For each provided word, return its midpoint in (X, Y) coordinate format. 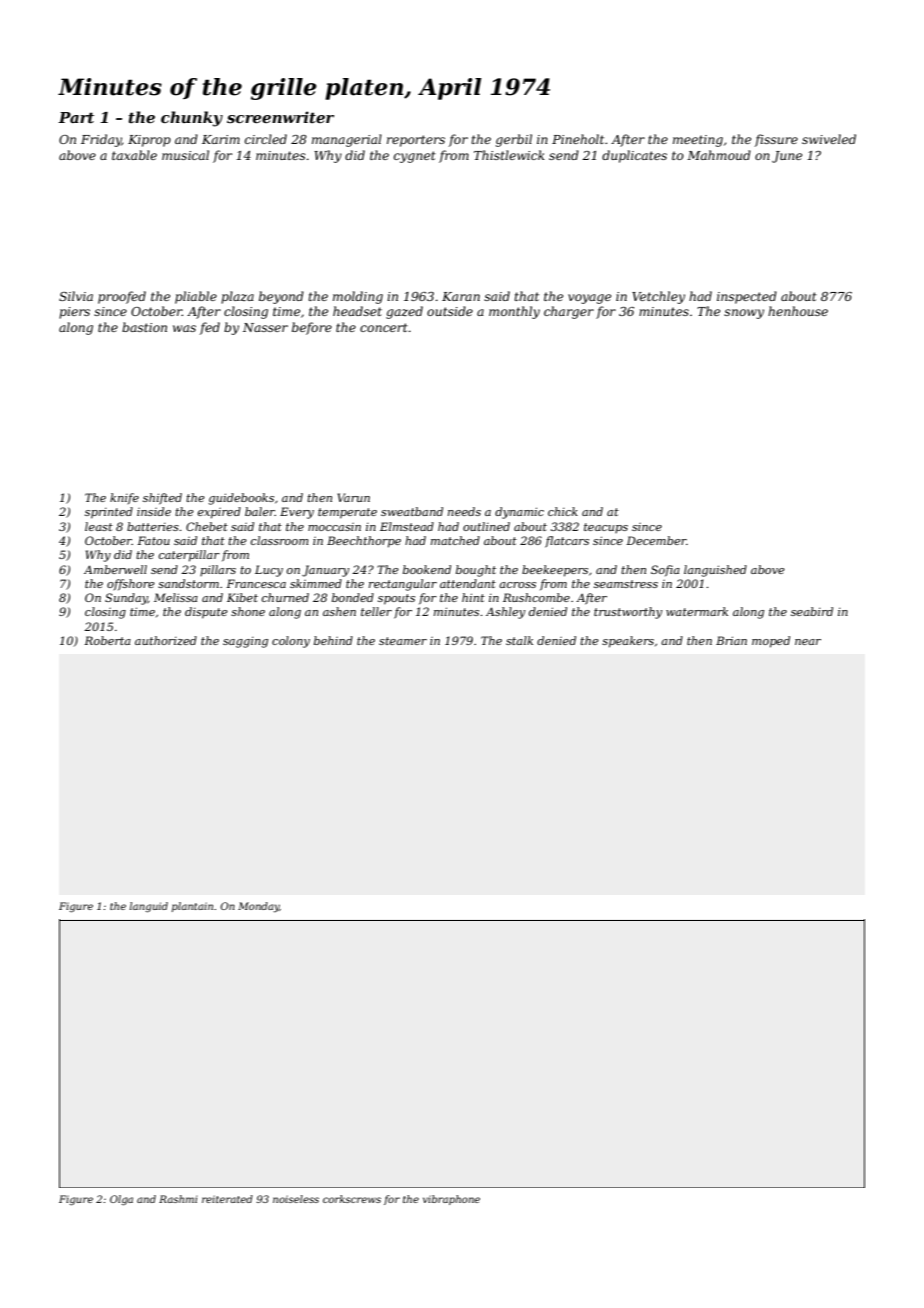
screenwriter (280, 117)
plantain (192, 907)
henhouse (798, 311)
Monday (258, 907)
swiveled (829, 139)
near (808, 642)
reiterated (227, 1199)
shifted (162, 499)
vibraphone (451, 1200)
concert (384, 327)
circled (266, 139)
